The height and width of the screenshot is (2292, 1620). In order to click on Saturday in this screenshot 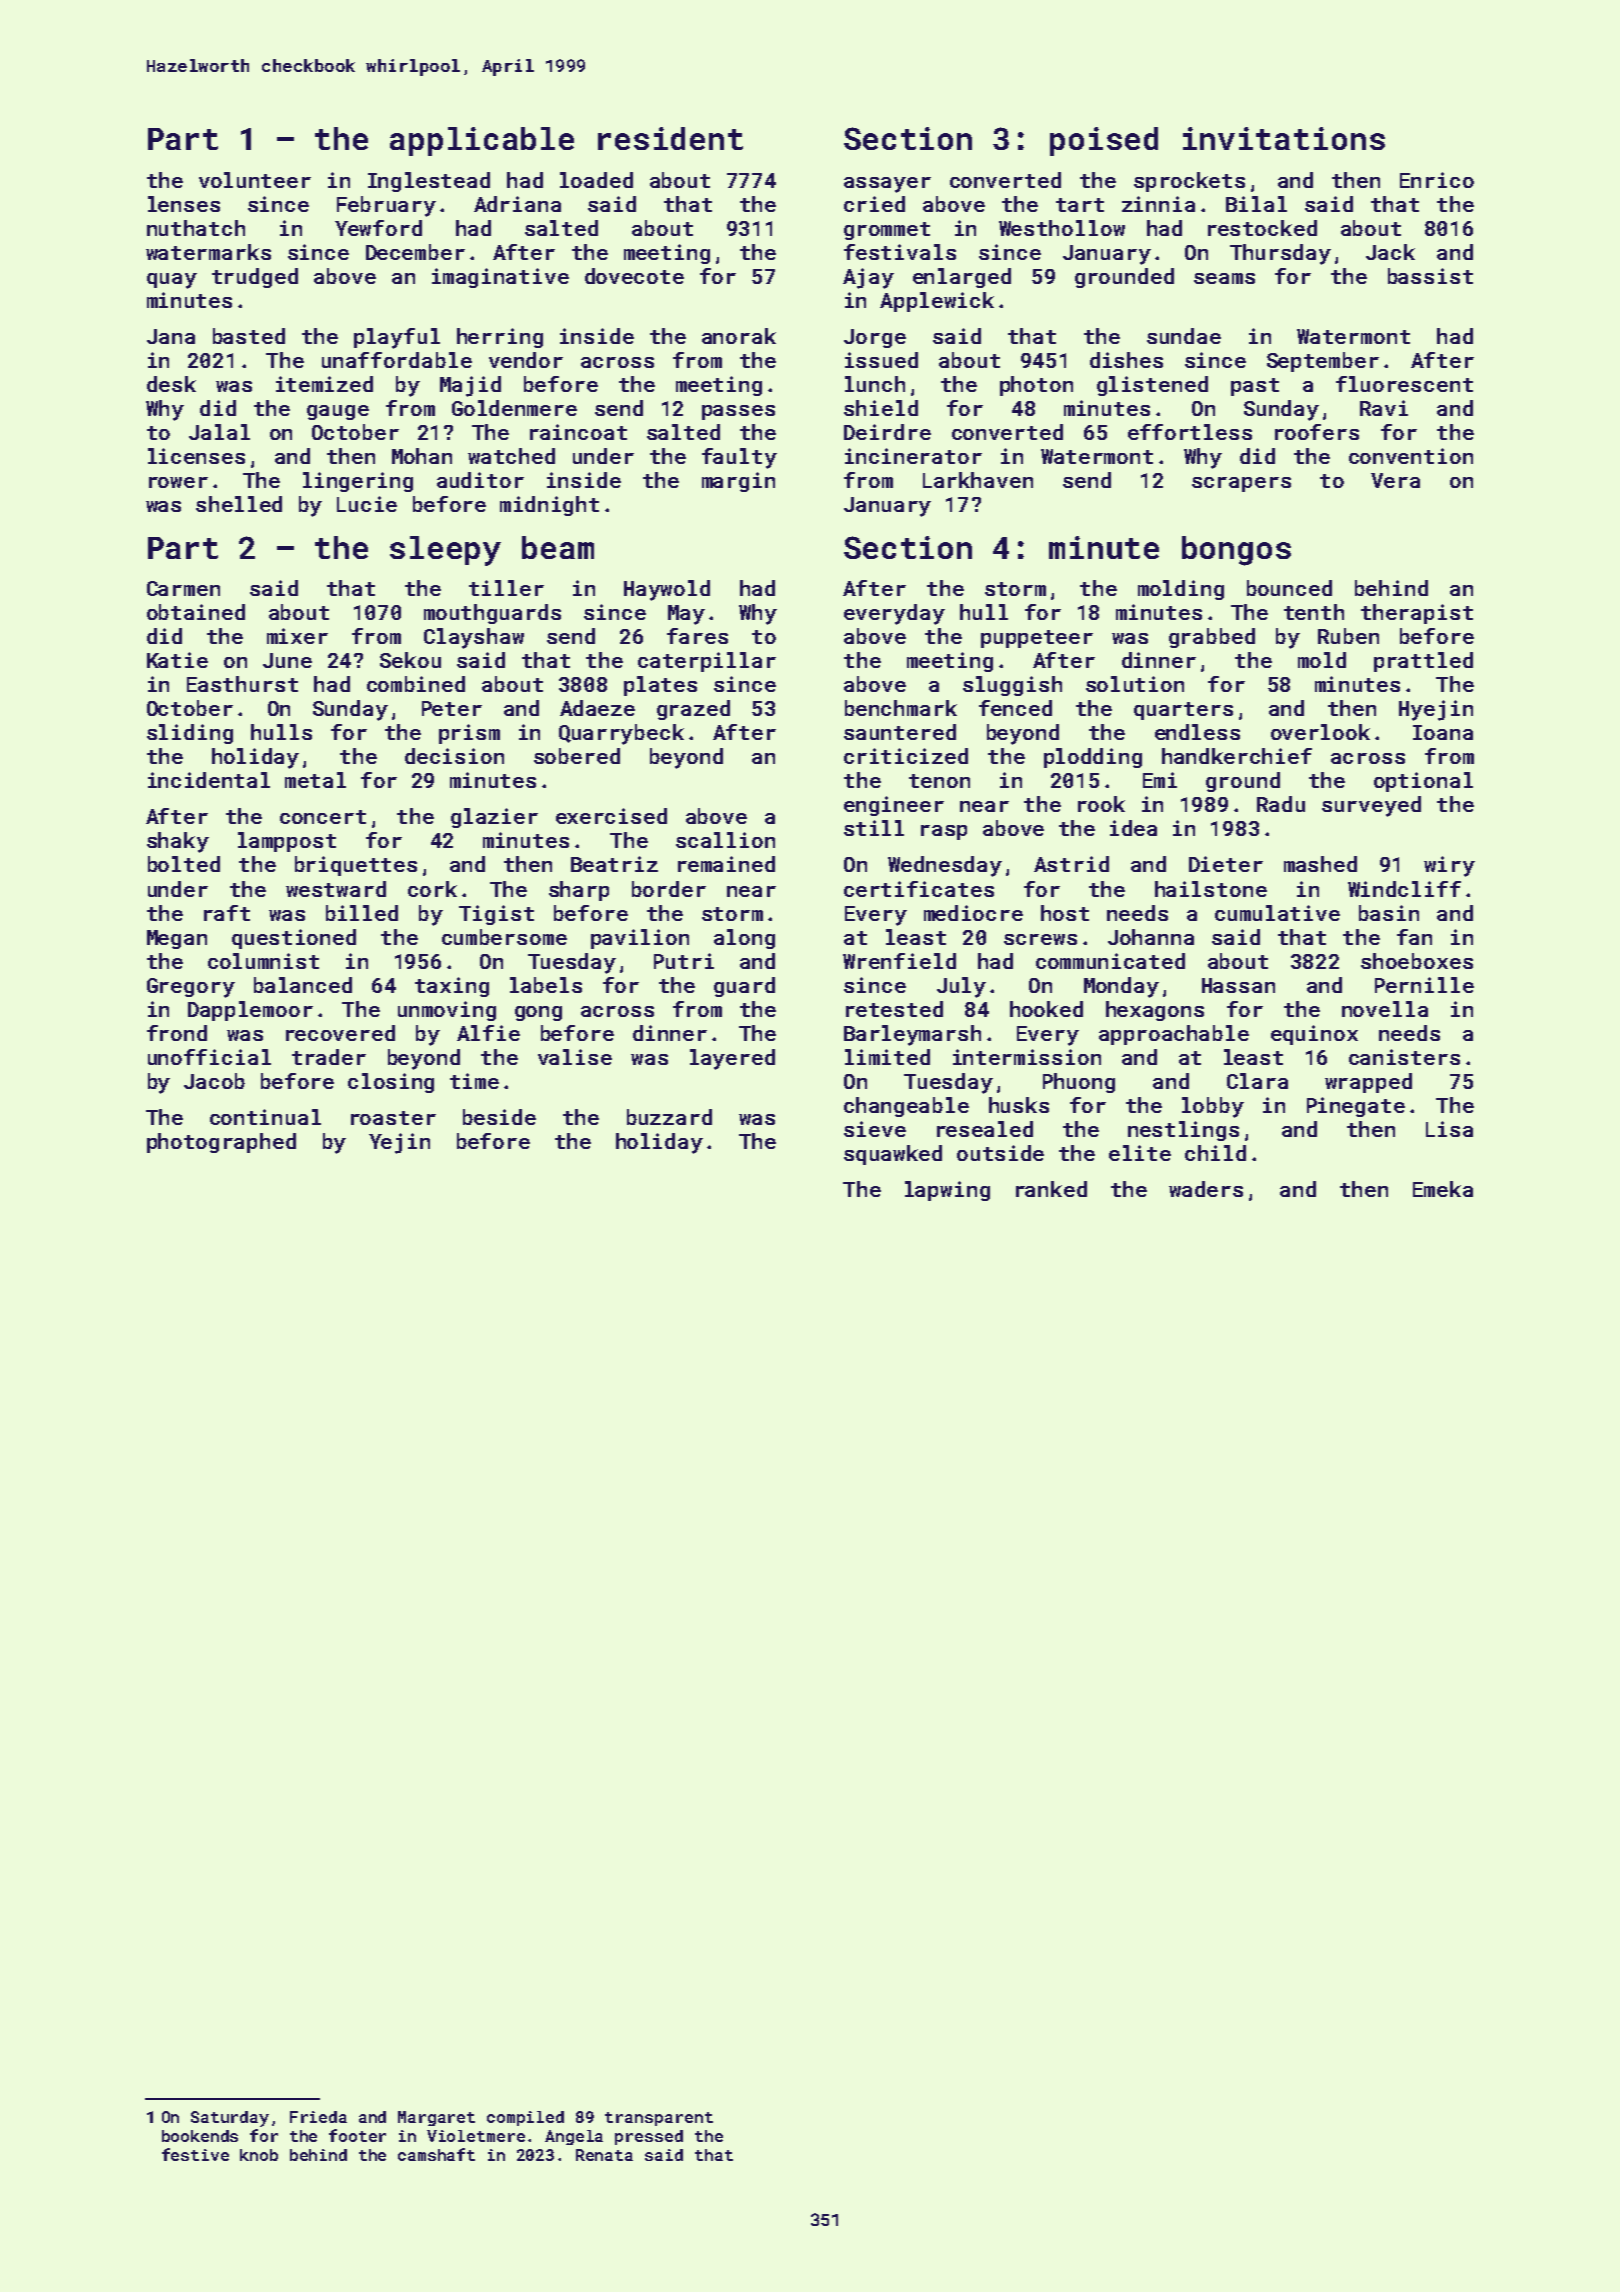, I will do `click(230, 2119)`.
